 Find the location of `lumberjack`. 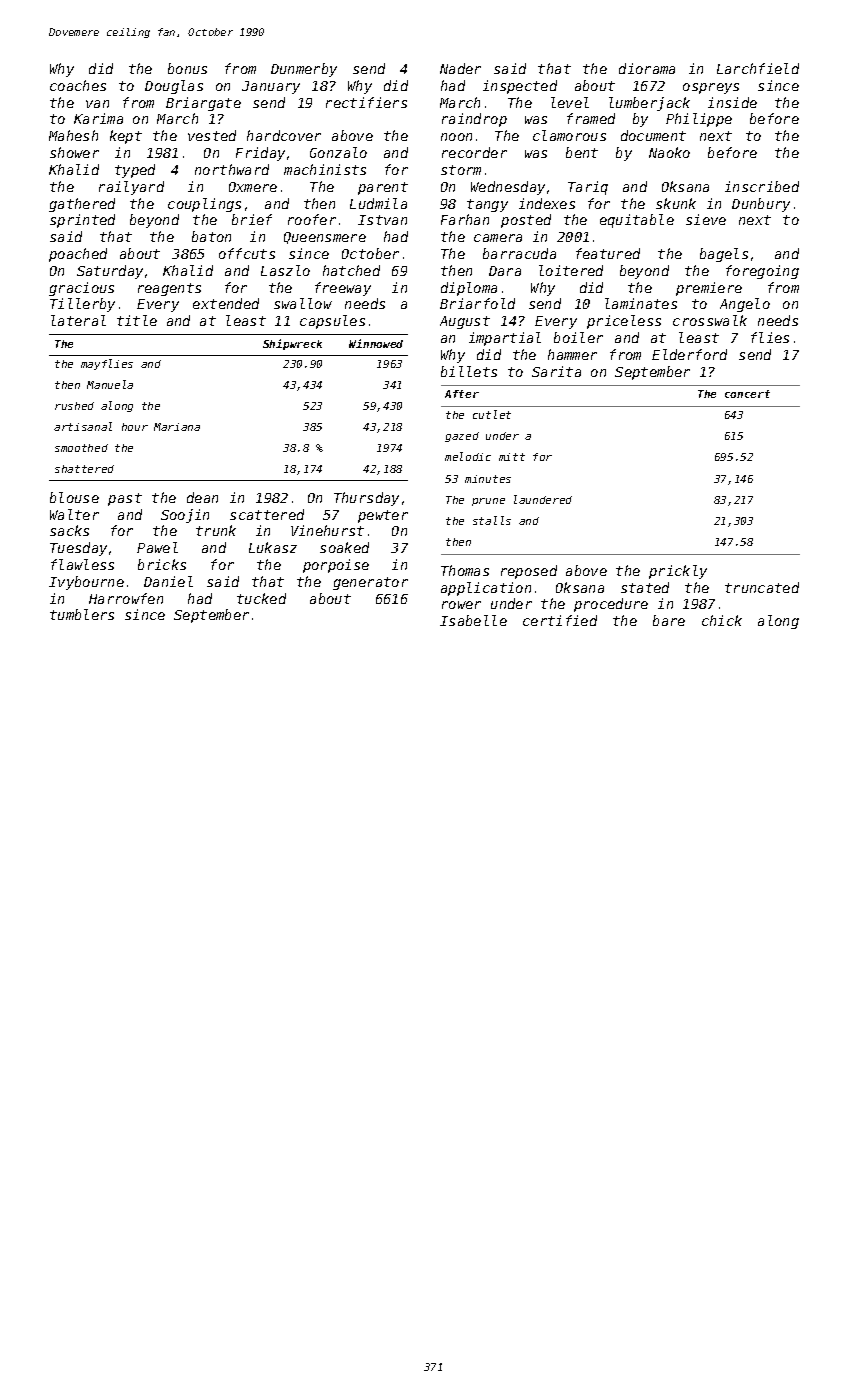

lumberjack is located at coordinates (649, 104).
